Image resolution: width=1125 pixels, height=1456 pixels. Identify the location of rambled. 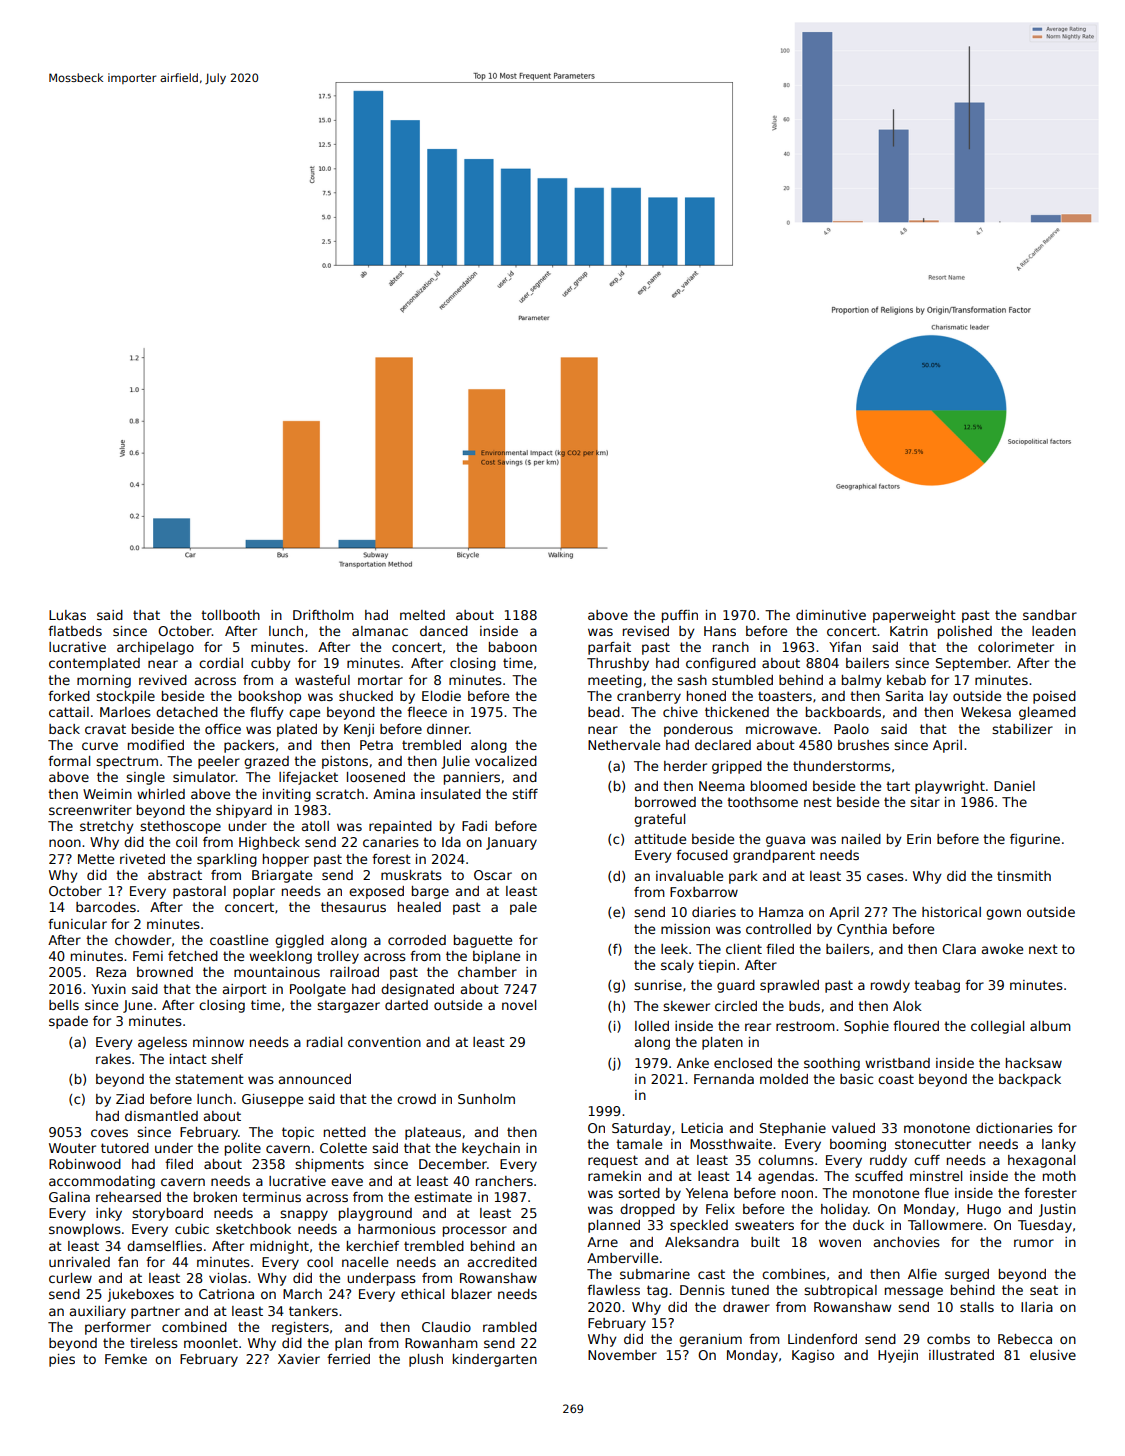
(510, 1327).
